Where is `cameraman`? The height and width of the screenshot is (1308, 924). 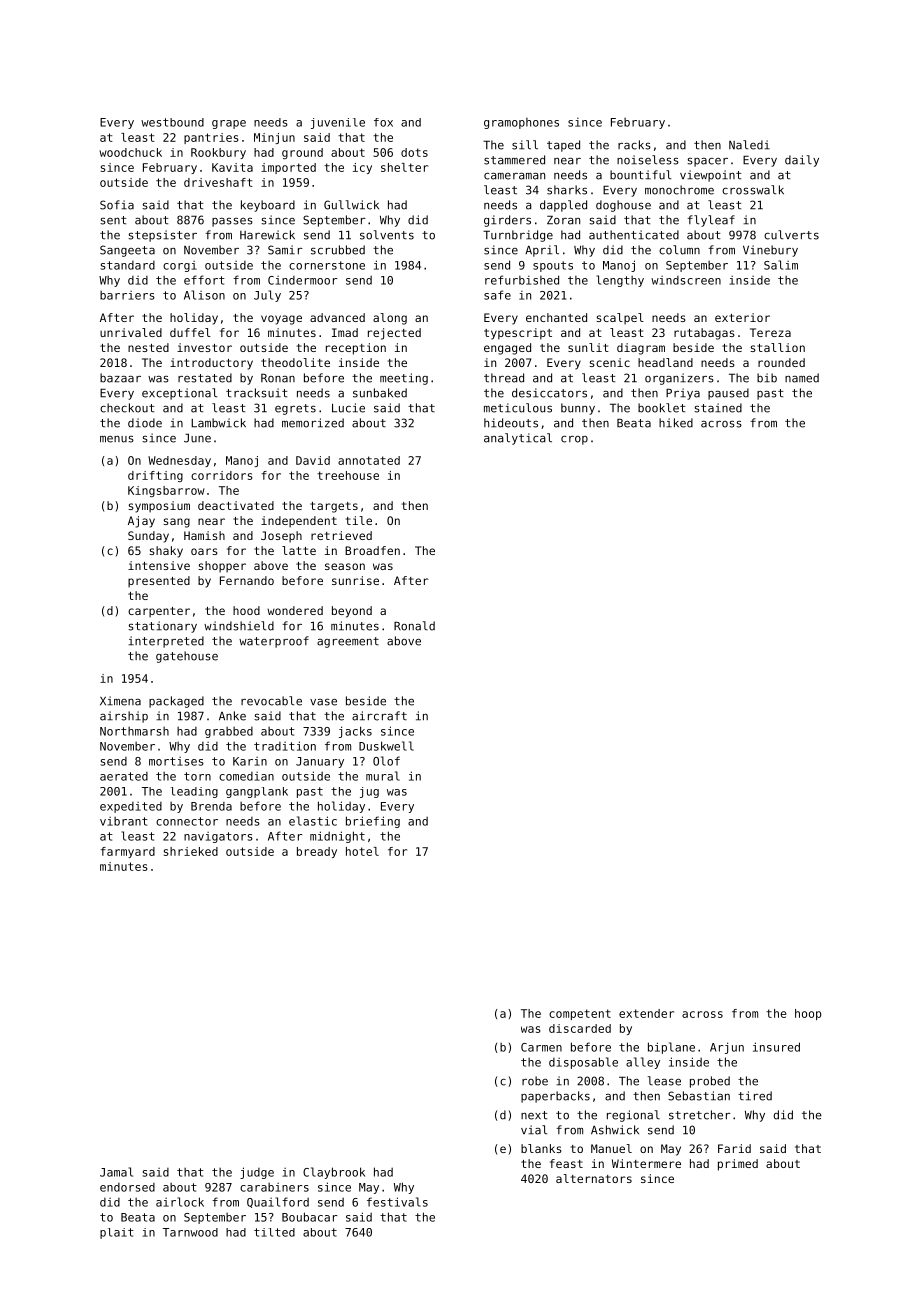
cameraman is located at coordinates (514, 176).
